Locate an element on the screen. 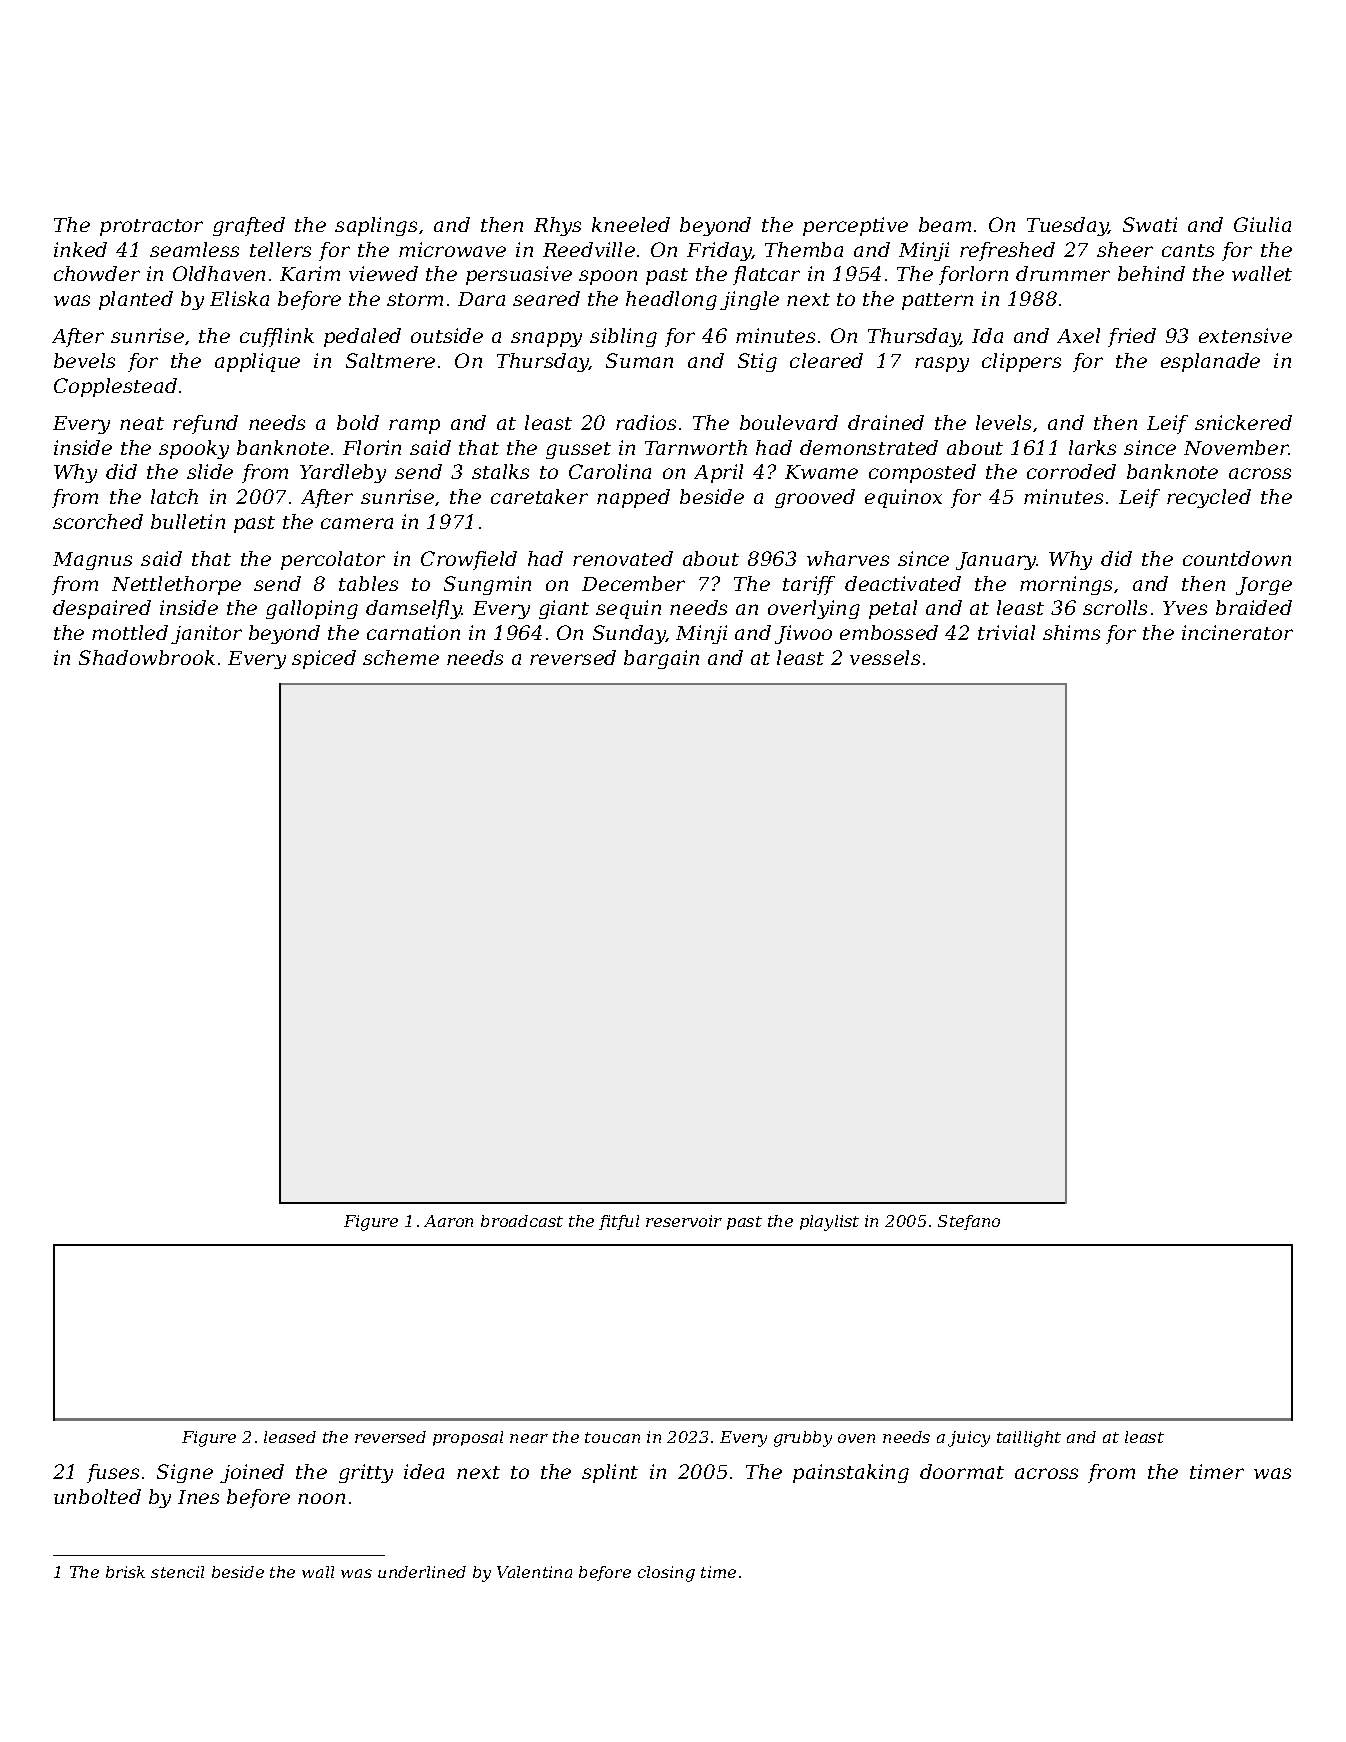 The image size is (1346, 1742). Aaron is located at coordinates (448, 1221).
